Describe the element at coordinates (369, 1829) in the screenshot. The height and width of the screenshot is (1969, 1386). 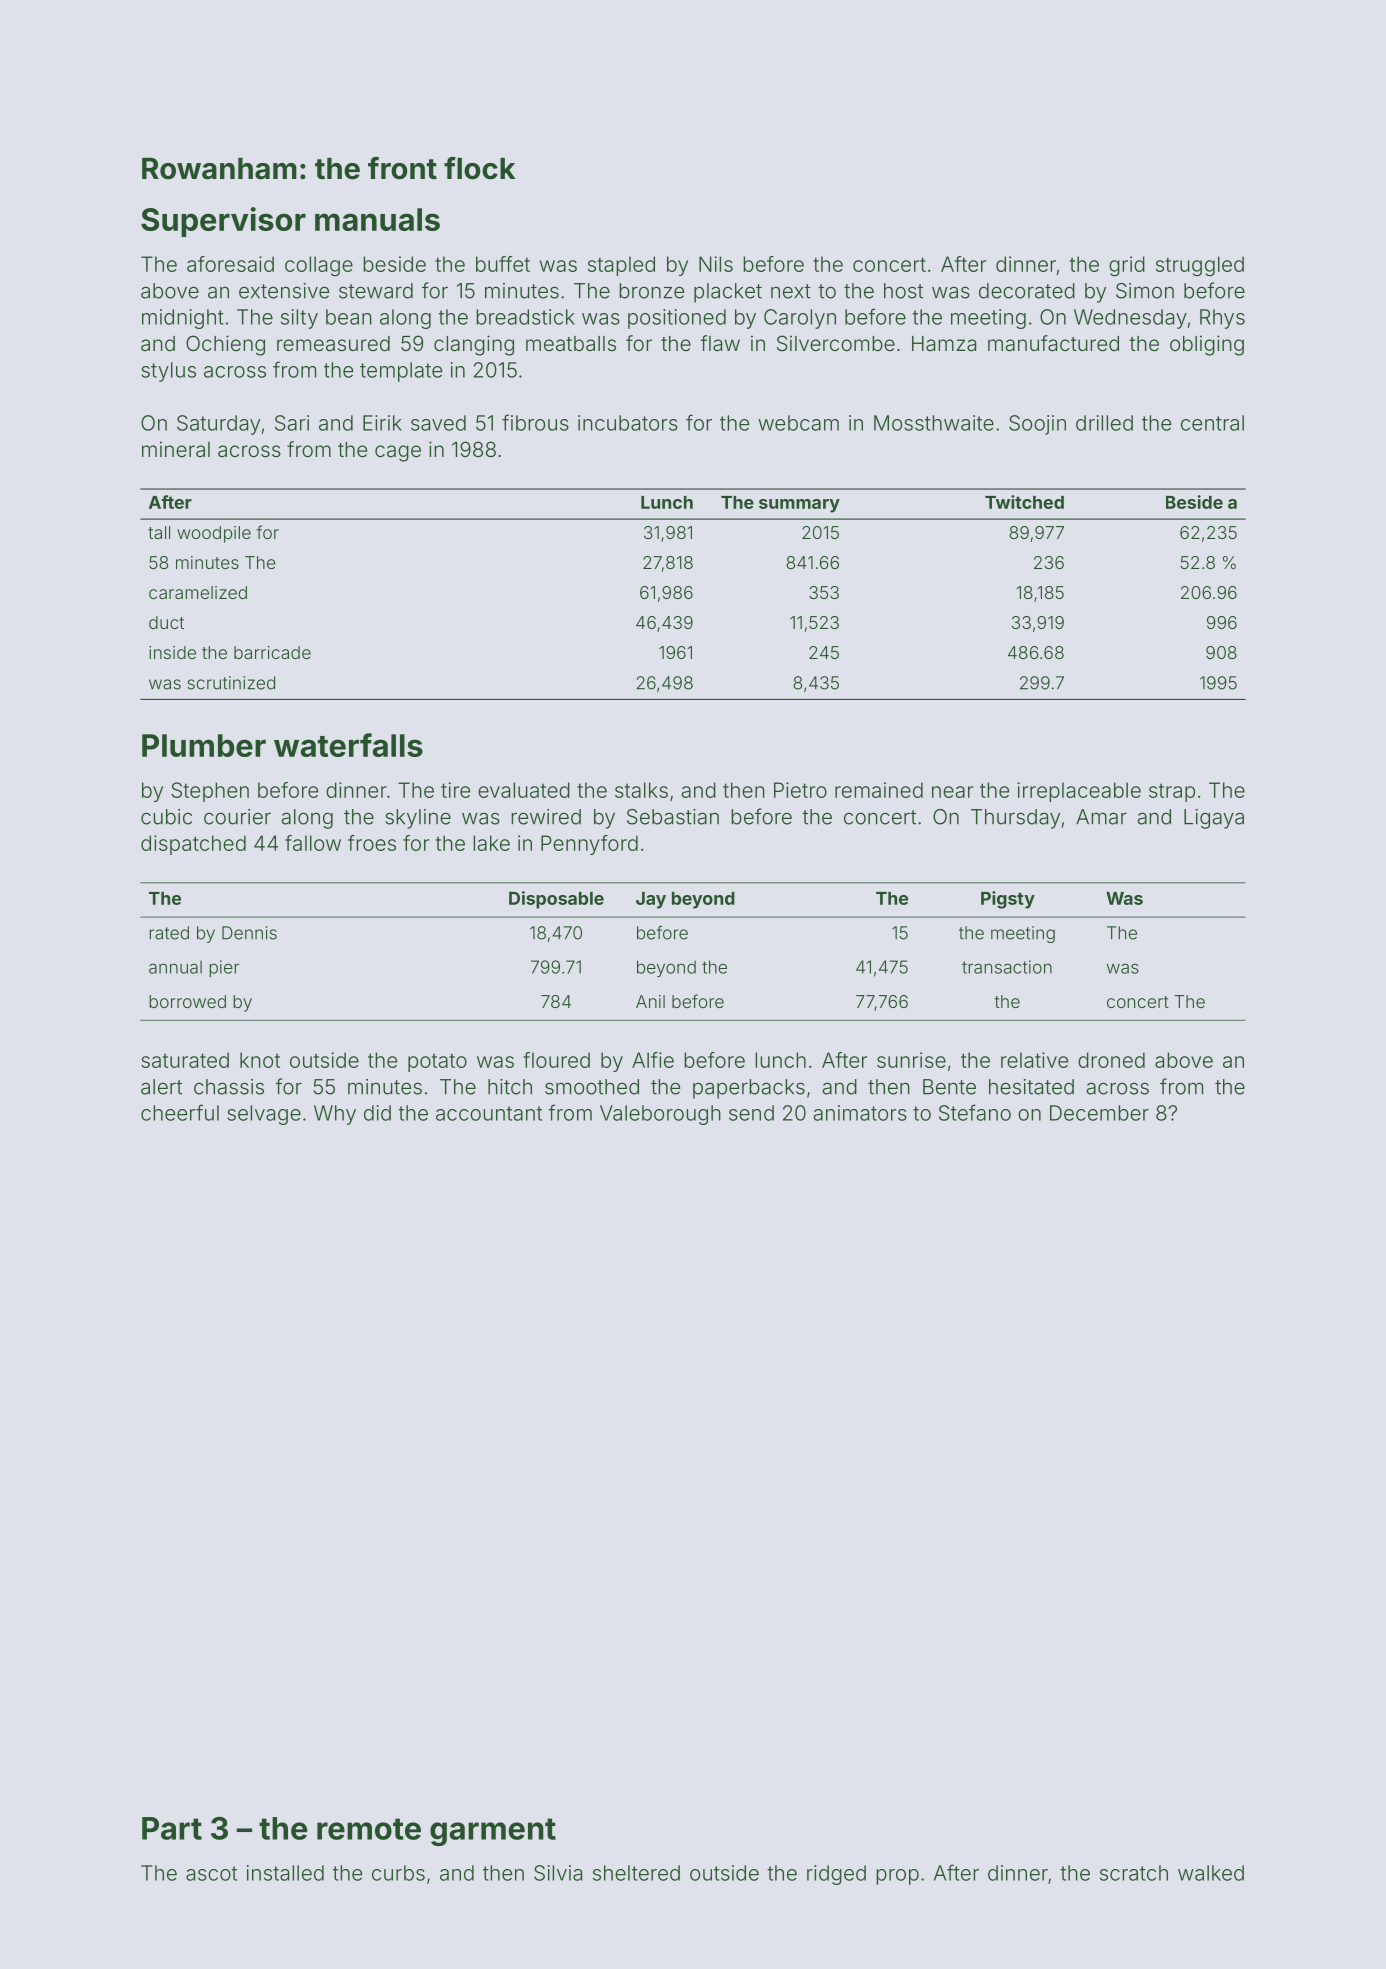
I see `remote` at that location.
